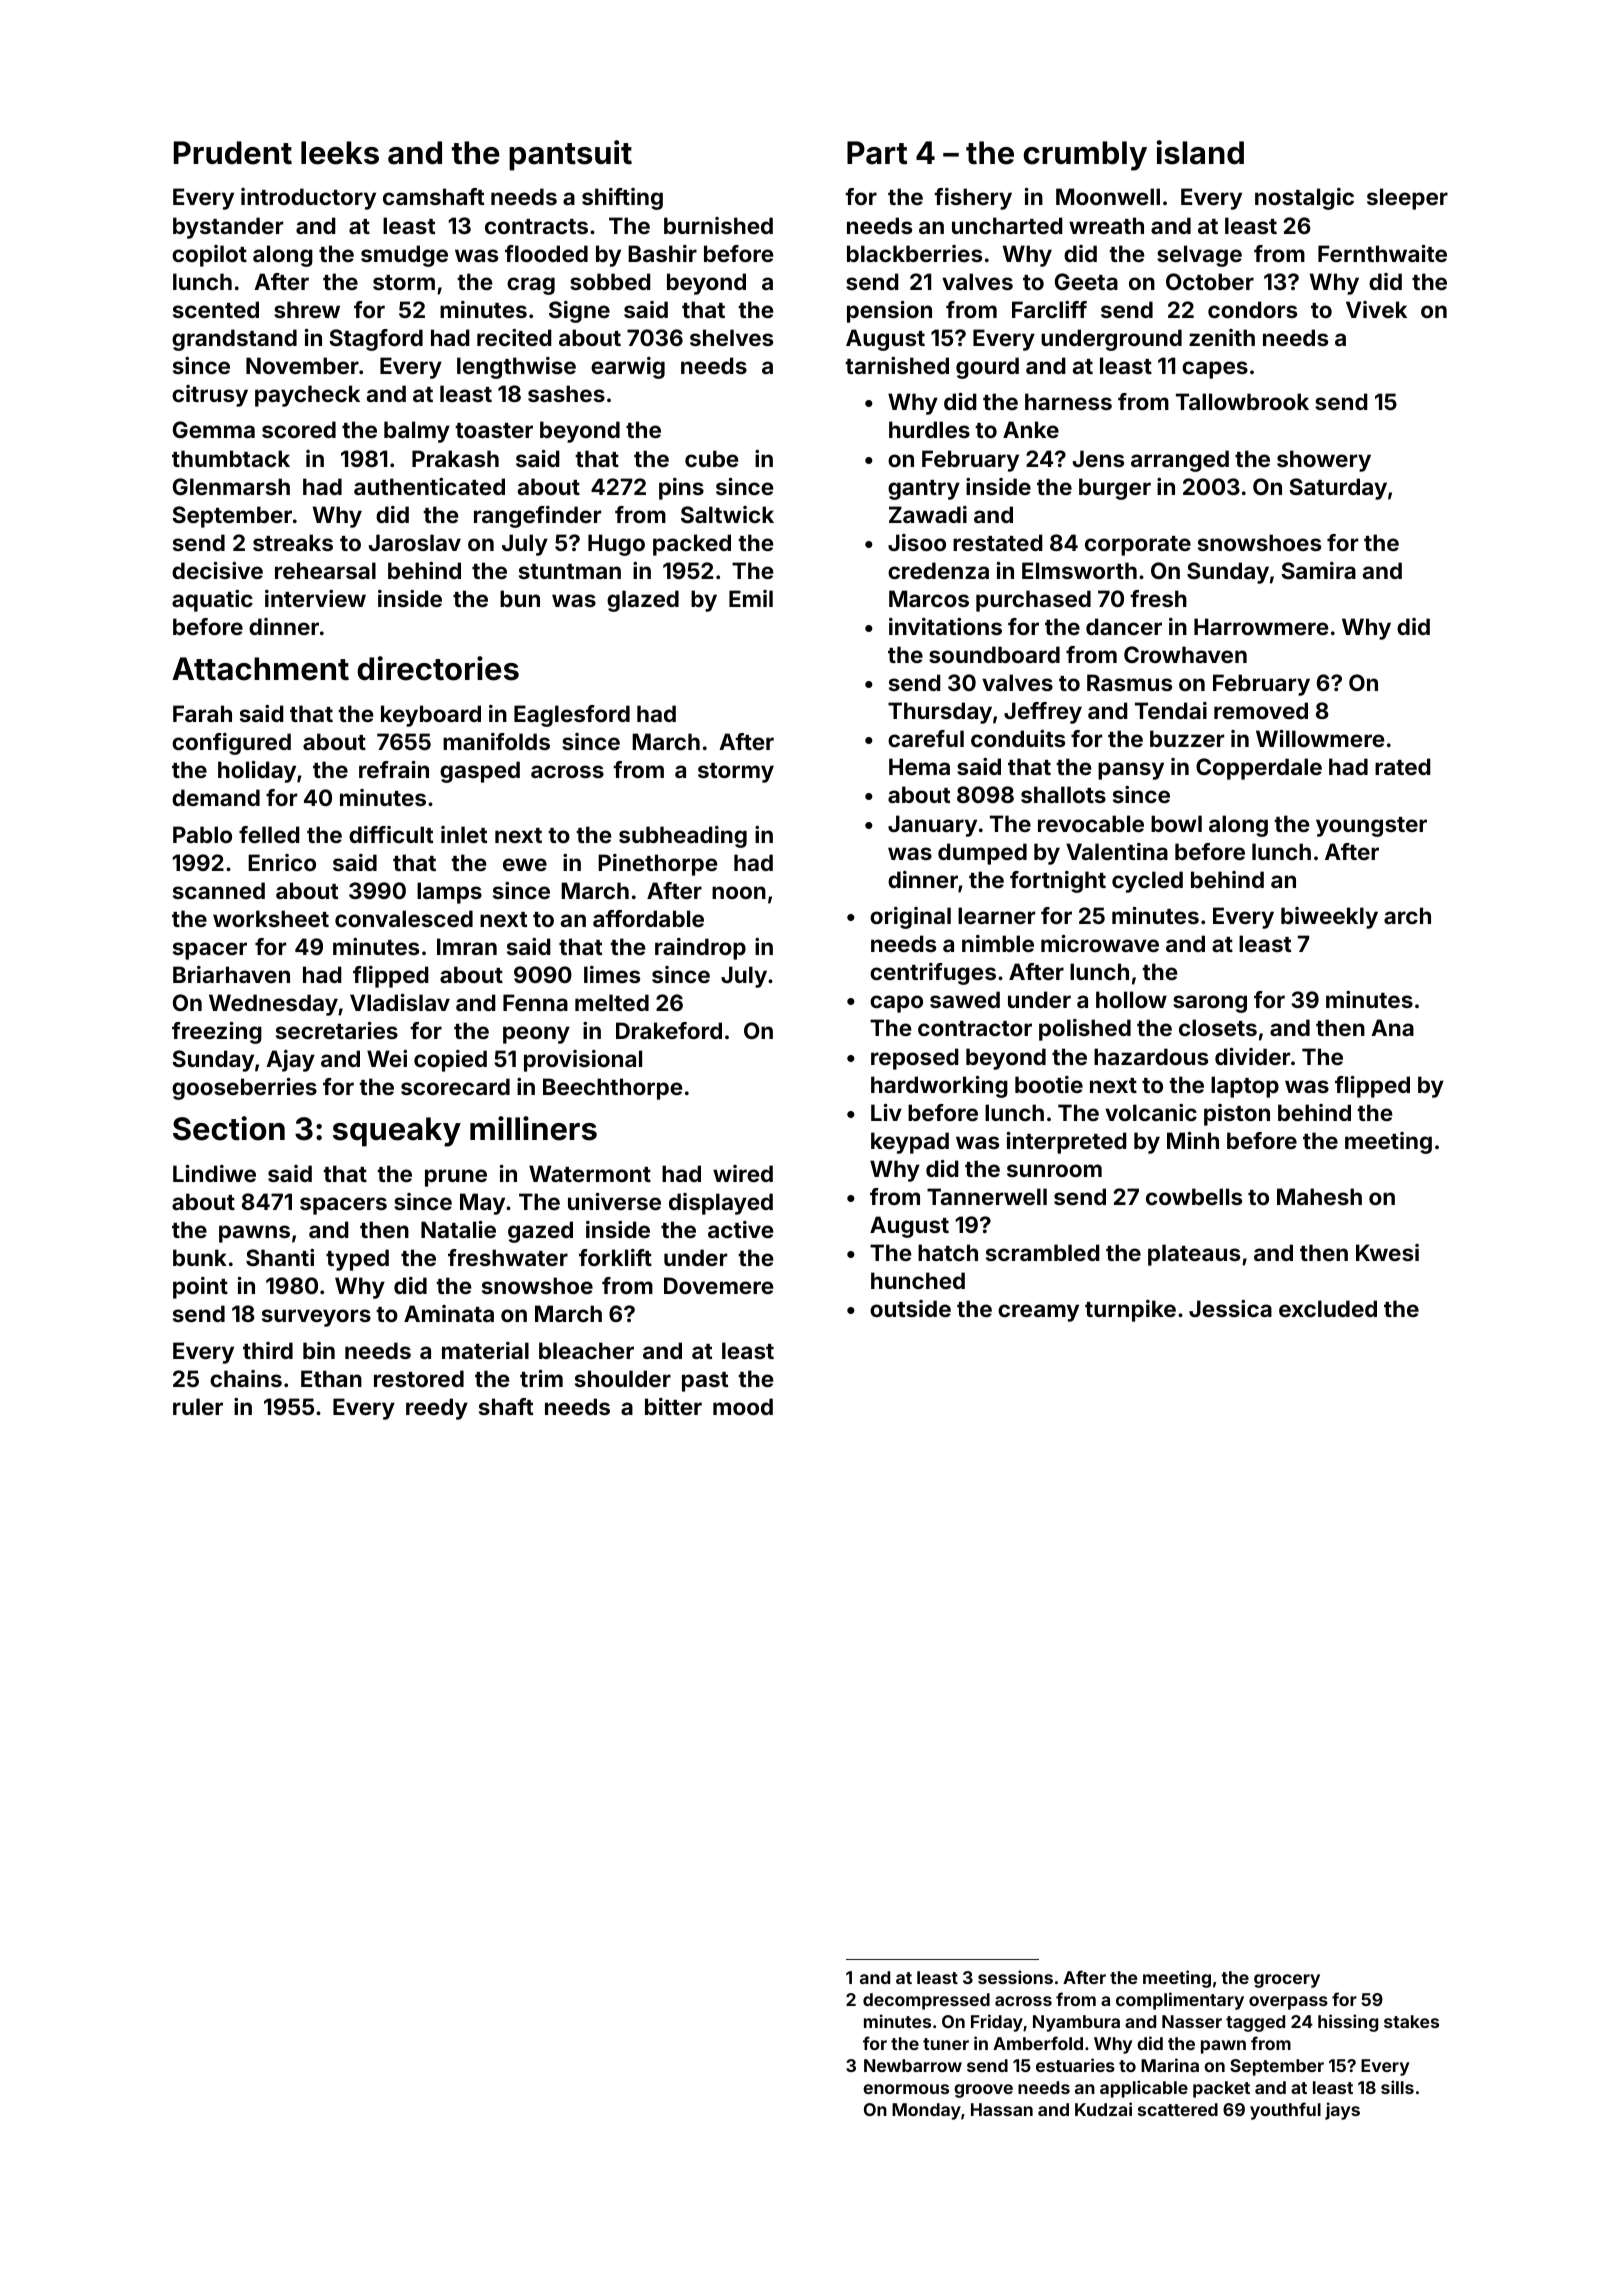 The image size is (1620, 2292). I want to click on burger, so click(1115, 489).
